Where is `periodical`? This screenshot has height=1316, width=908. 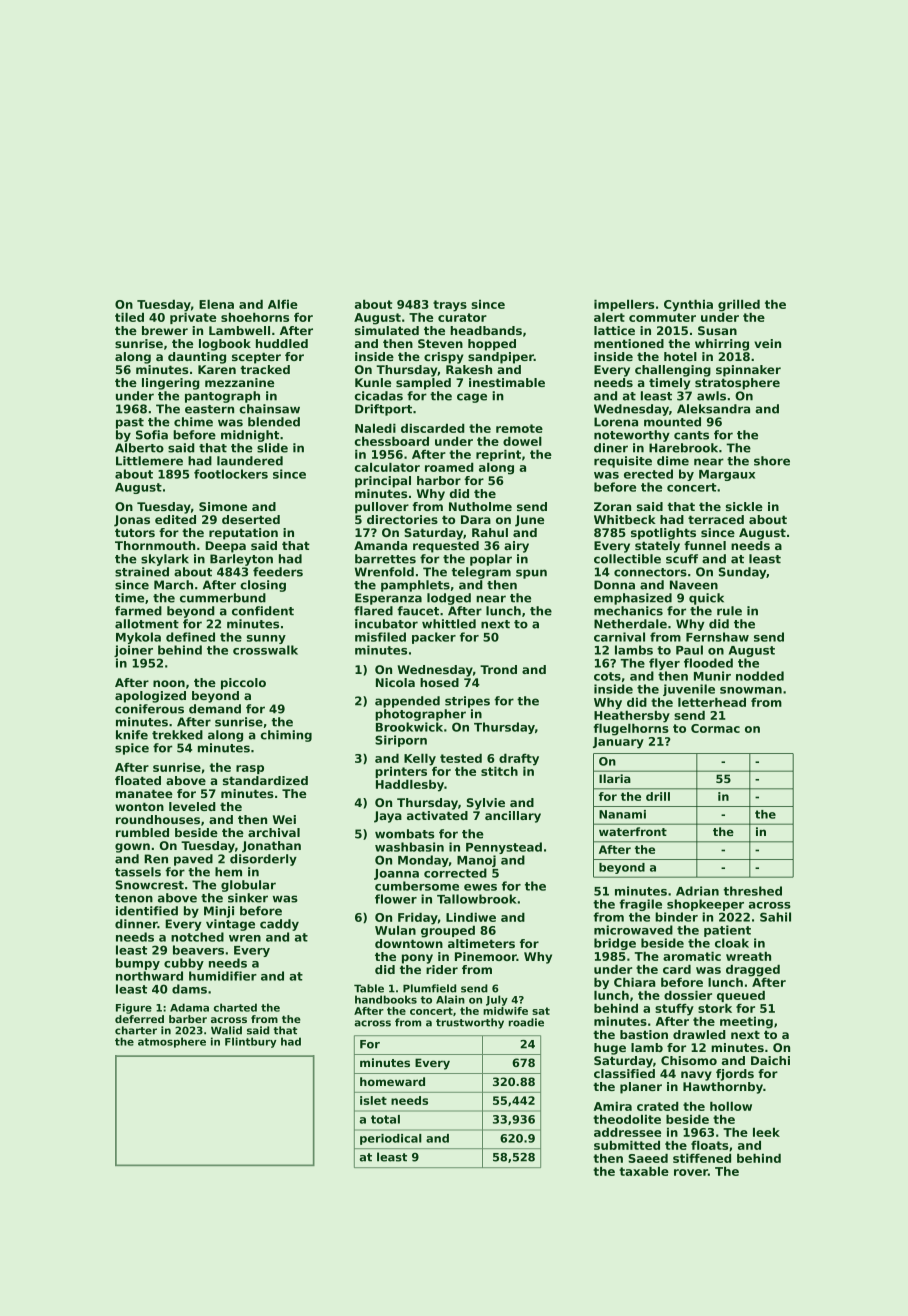
periodical is located at coordinates (391, 1139).
